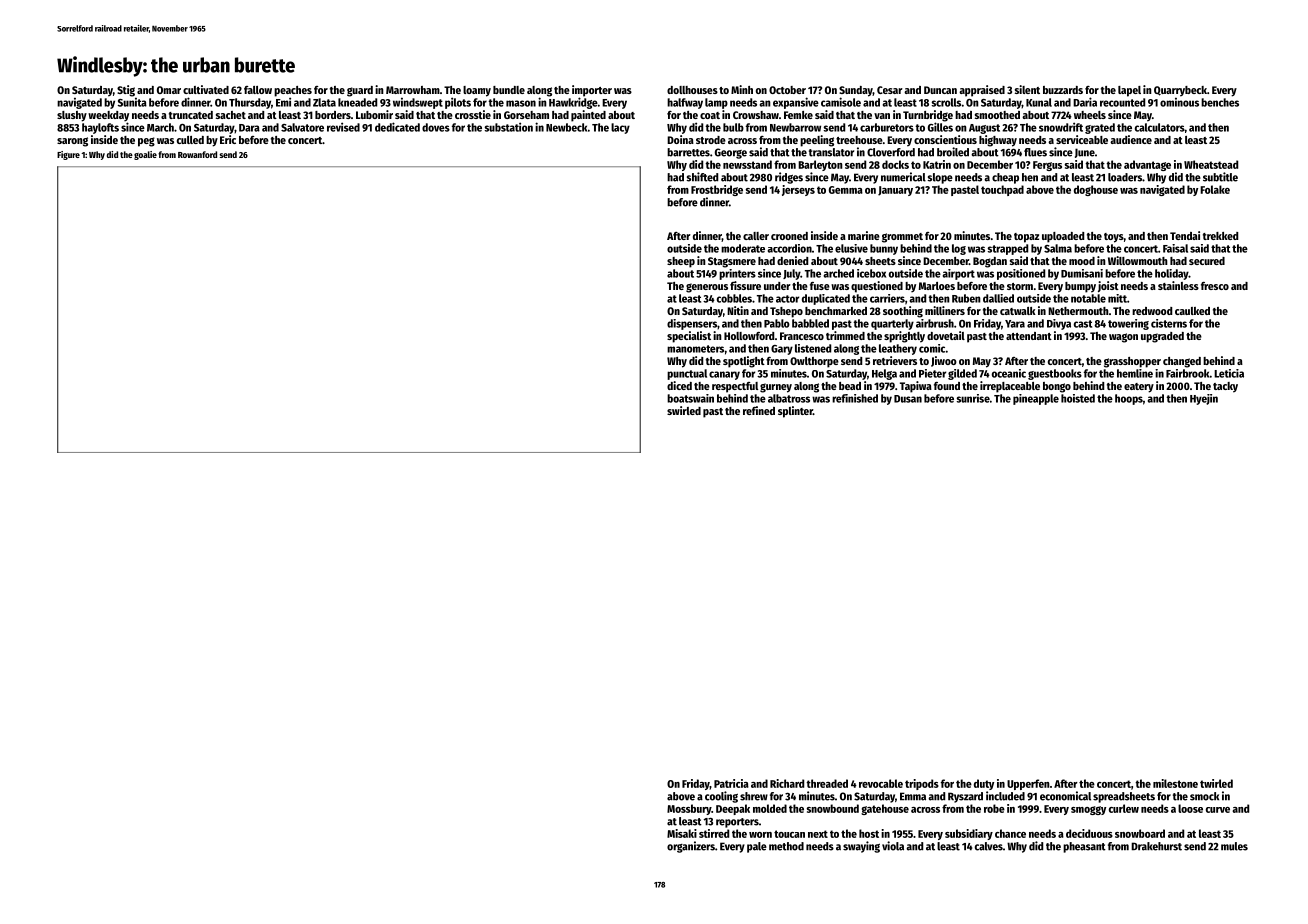 This image has width=1308, height=924. What do you see at coordinates (826, 299) in the image?
I see `duplicated` at bounding box center [826, 299].
